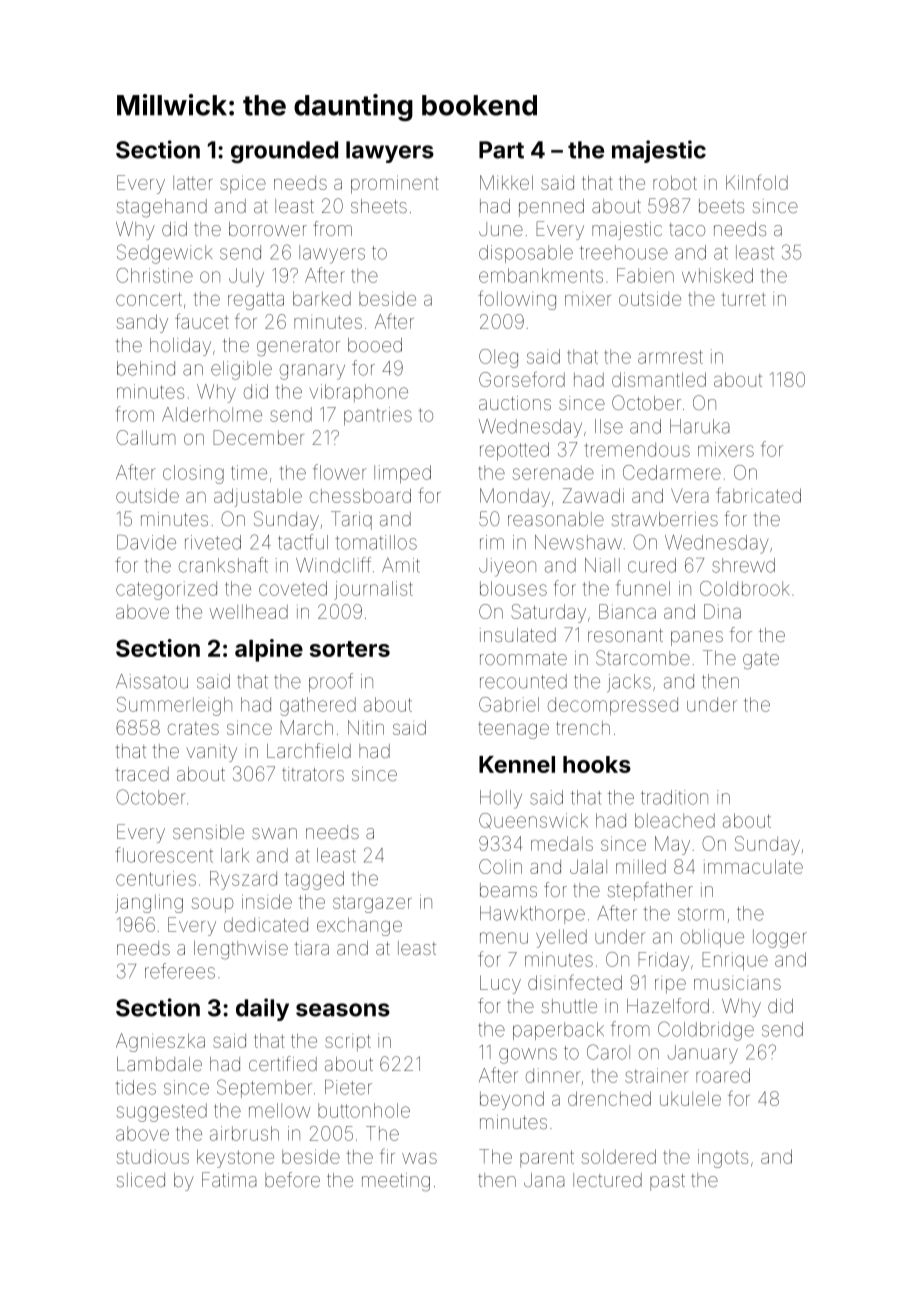  What do you see at coordinates (643, 657) in the image?
I see `Starcombe` at bounding box center [643, 657].
